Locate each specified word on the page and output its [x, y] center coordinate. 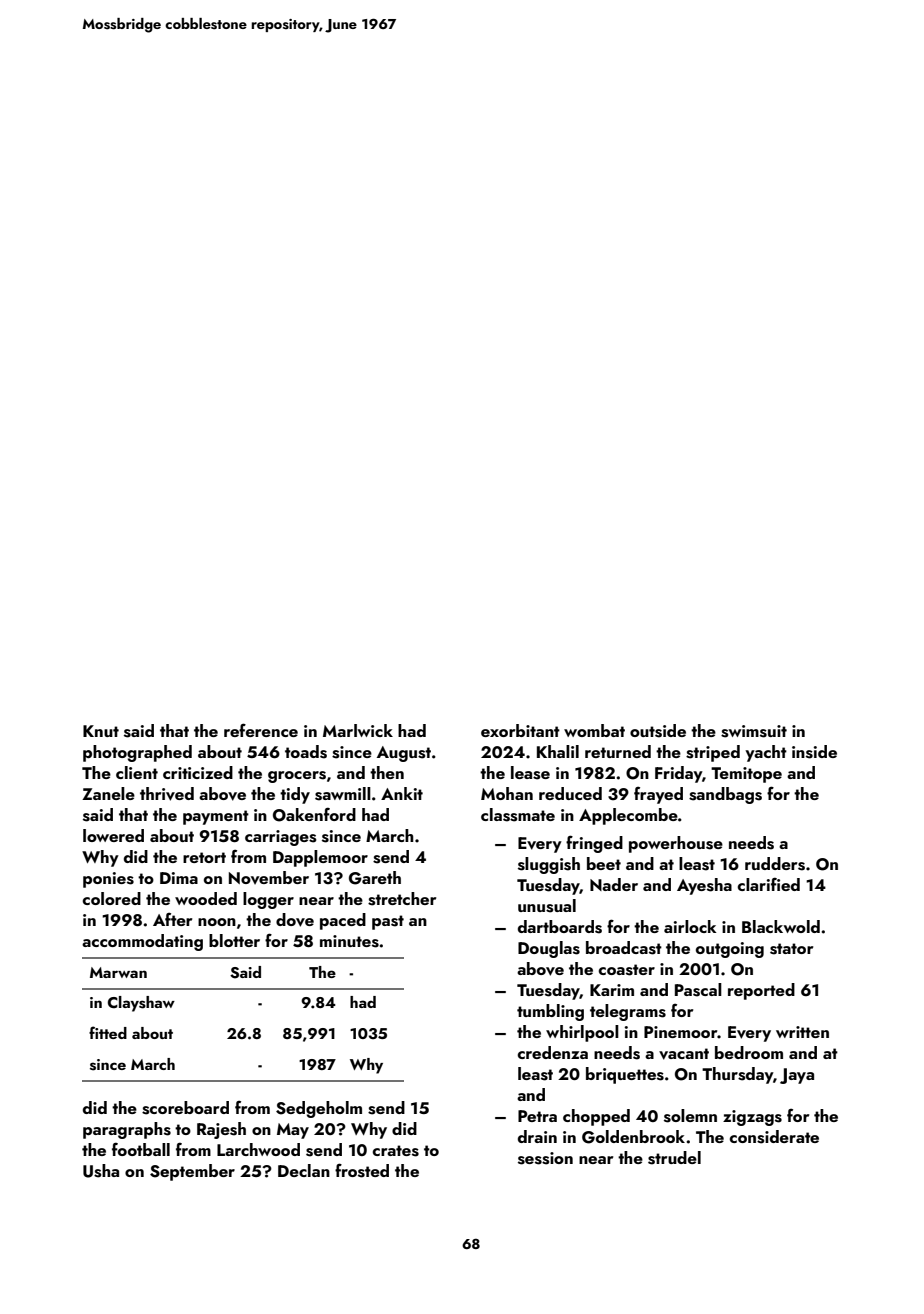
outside [658, 731]
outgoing [730, 950]
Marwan [118, 972]
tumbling [550, 1012]
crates [396, 1151]
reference [261, 730]
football [141, 1149]
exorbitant [520, 730]
